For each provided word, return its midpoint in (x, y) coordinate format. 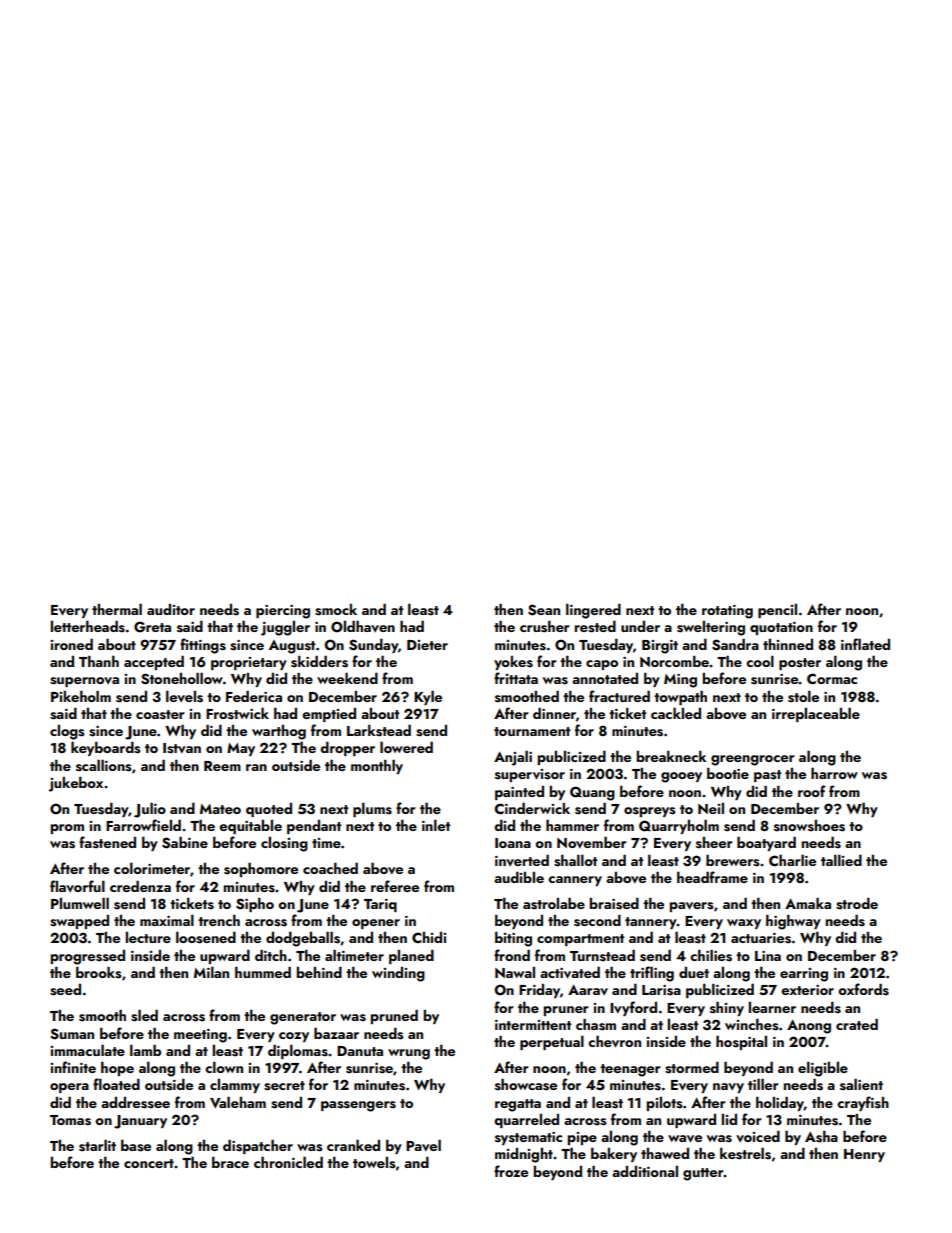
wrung (409, 1054)
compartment (581, 940)
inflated (865, 644)
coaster (160, 715)
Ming (680, 681)
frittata (516, 678)
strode (857, 903)
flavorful (77, 886)
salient (861, 1084)
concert (149, 1163)
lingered (593, 611)
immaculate (87, 1050)
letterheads (88, 626)
